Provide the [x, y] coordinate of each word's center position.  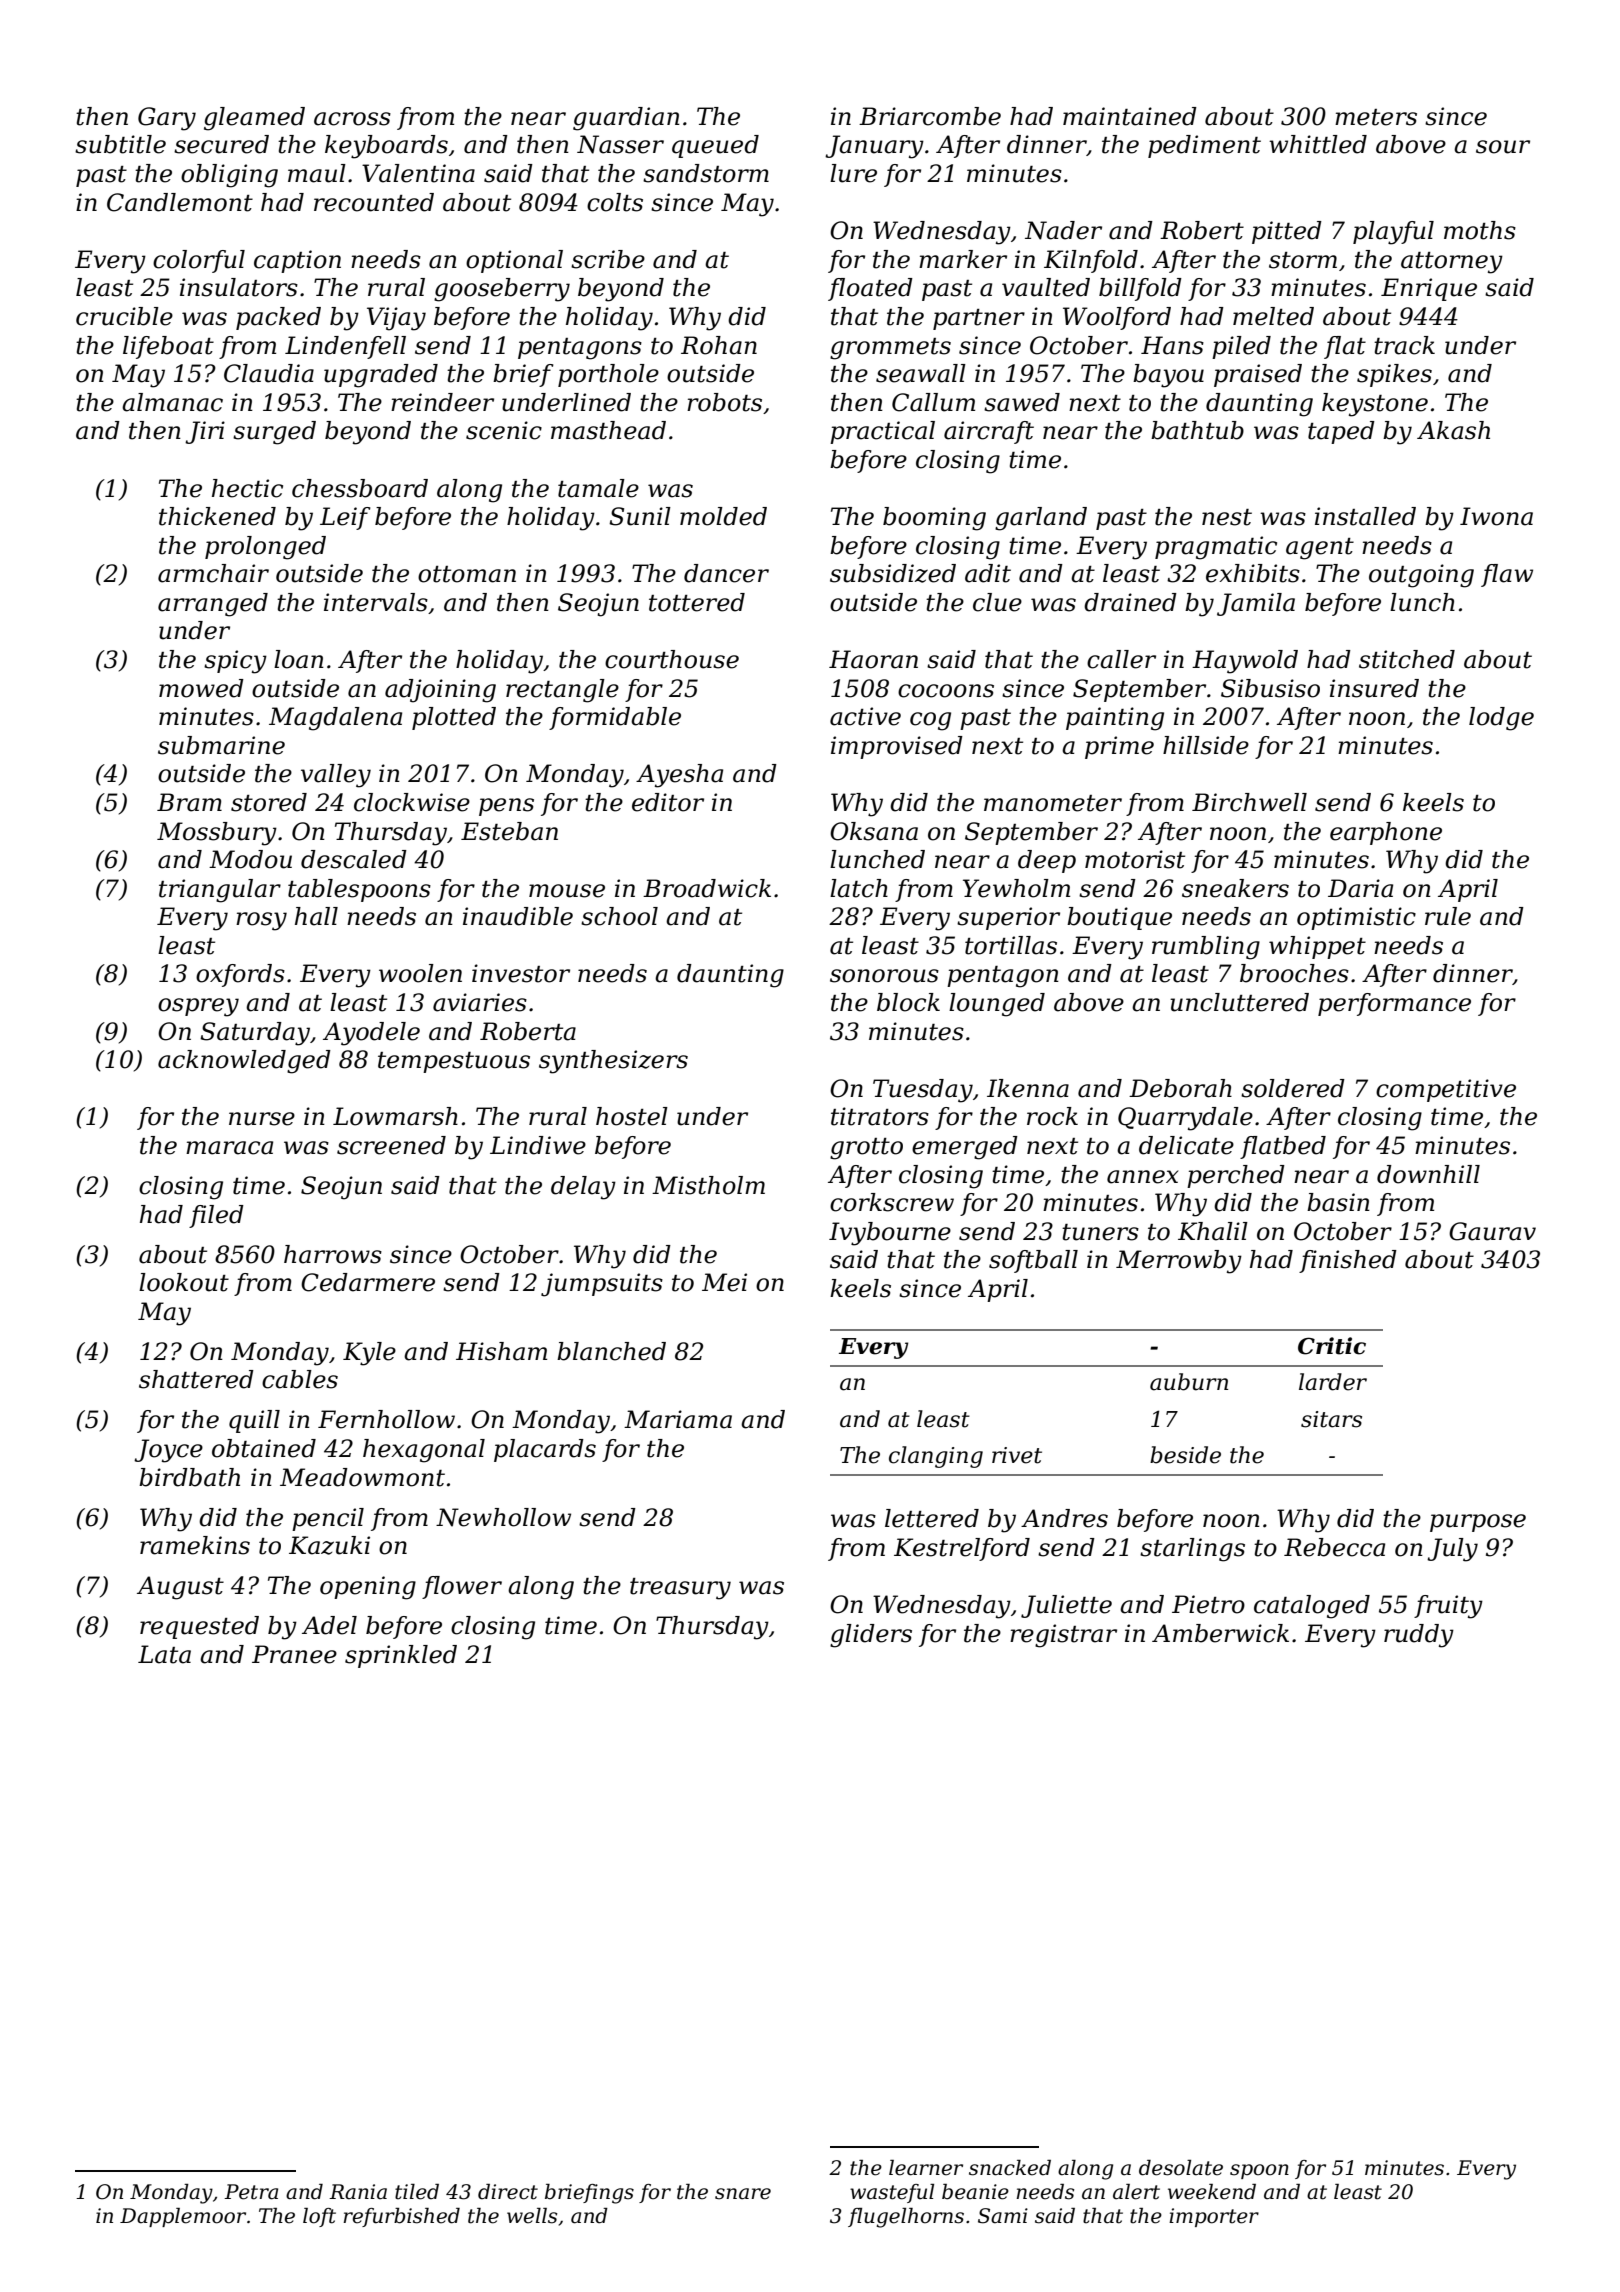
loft [319, 2217]
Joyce [168, 1451]
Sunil [640, 516]
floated [870, 289]
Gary [167, 119]
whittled [1318, 144]
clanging [936, 1457]
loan [299, 659]
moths [1480, 230]
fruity [1448, 1607]
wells [532, 2216]
